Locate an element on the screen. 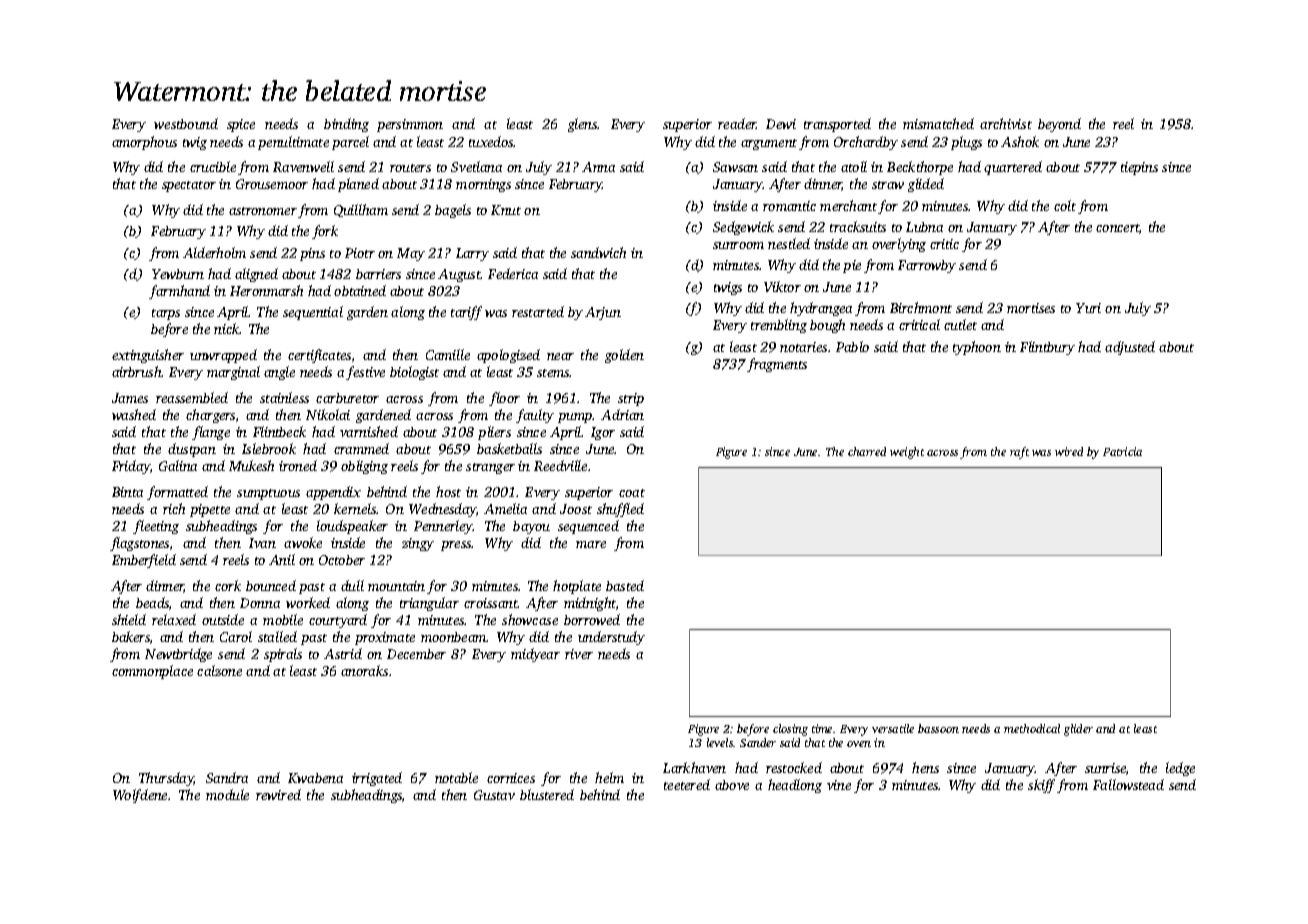 This screenshot has width=1308, height=924. basted is located at coordinates (625, 585).
